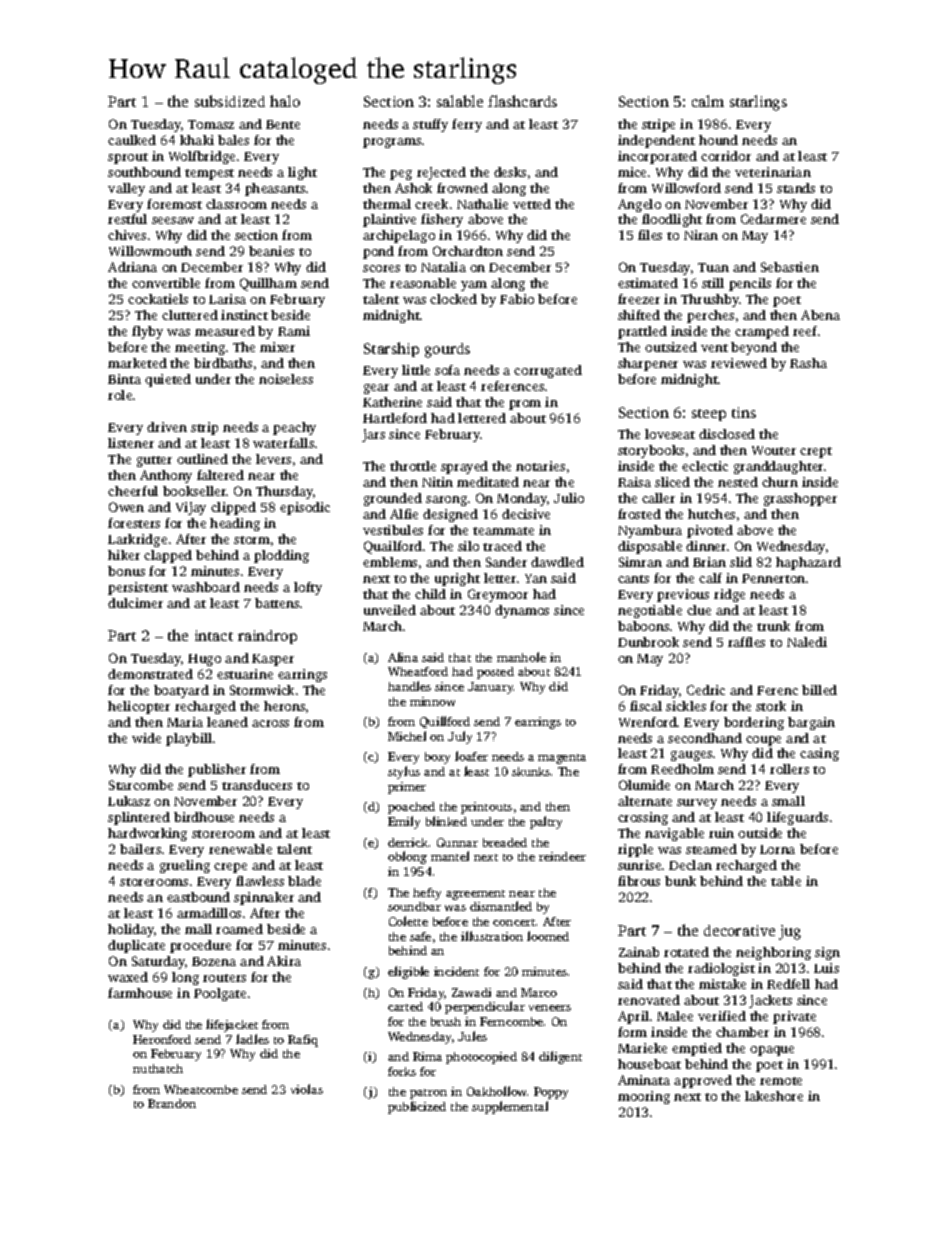 The height and width of the screenshot is (1233, 952). I want to click on supplemental, so click(510, 1107).
